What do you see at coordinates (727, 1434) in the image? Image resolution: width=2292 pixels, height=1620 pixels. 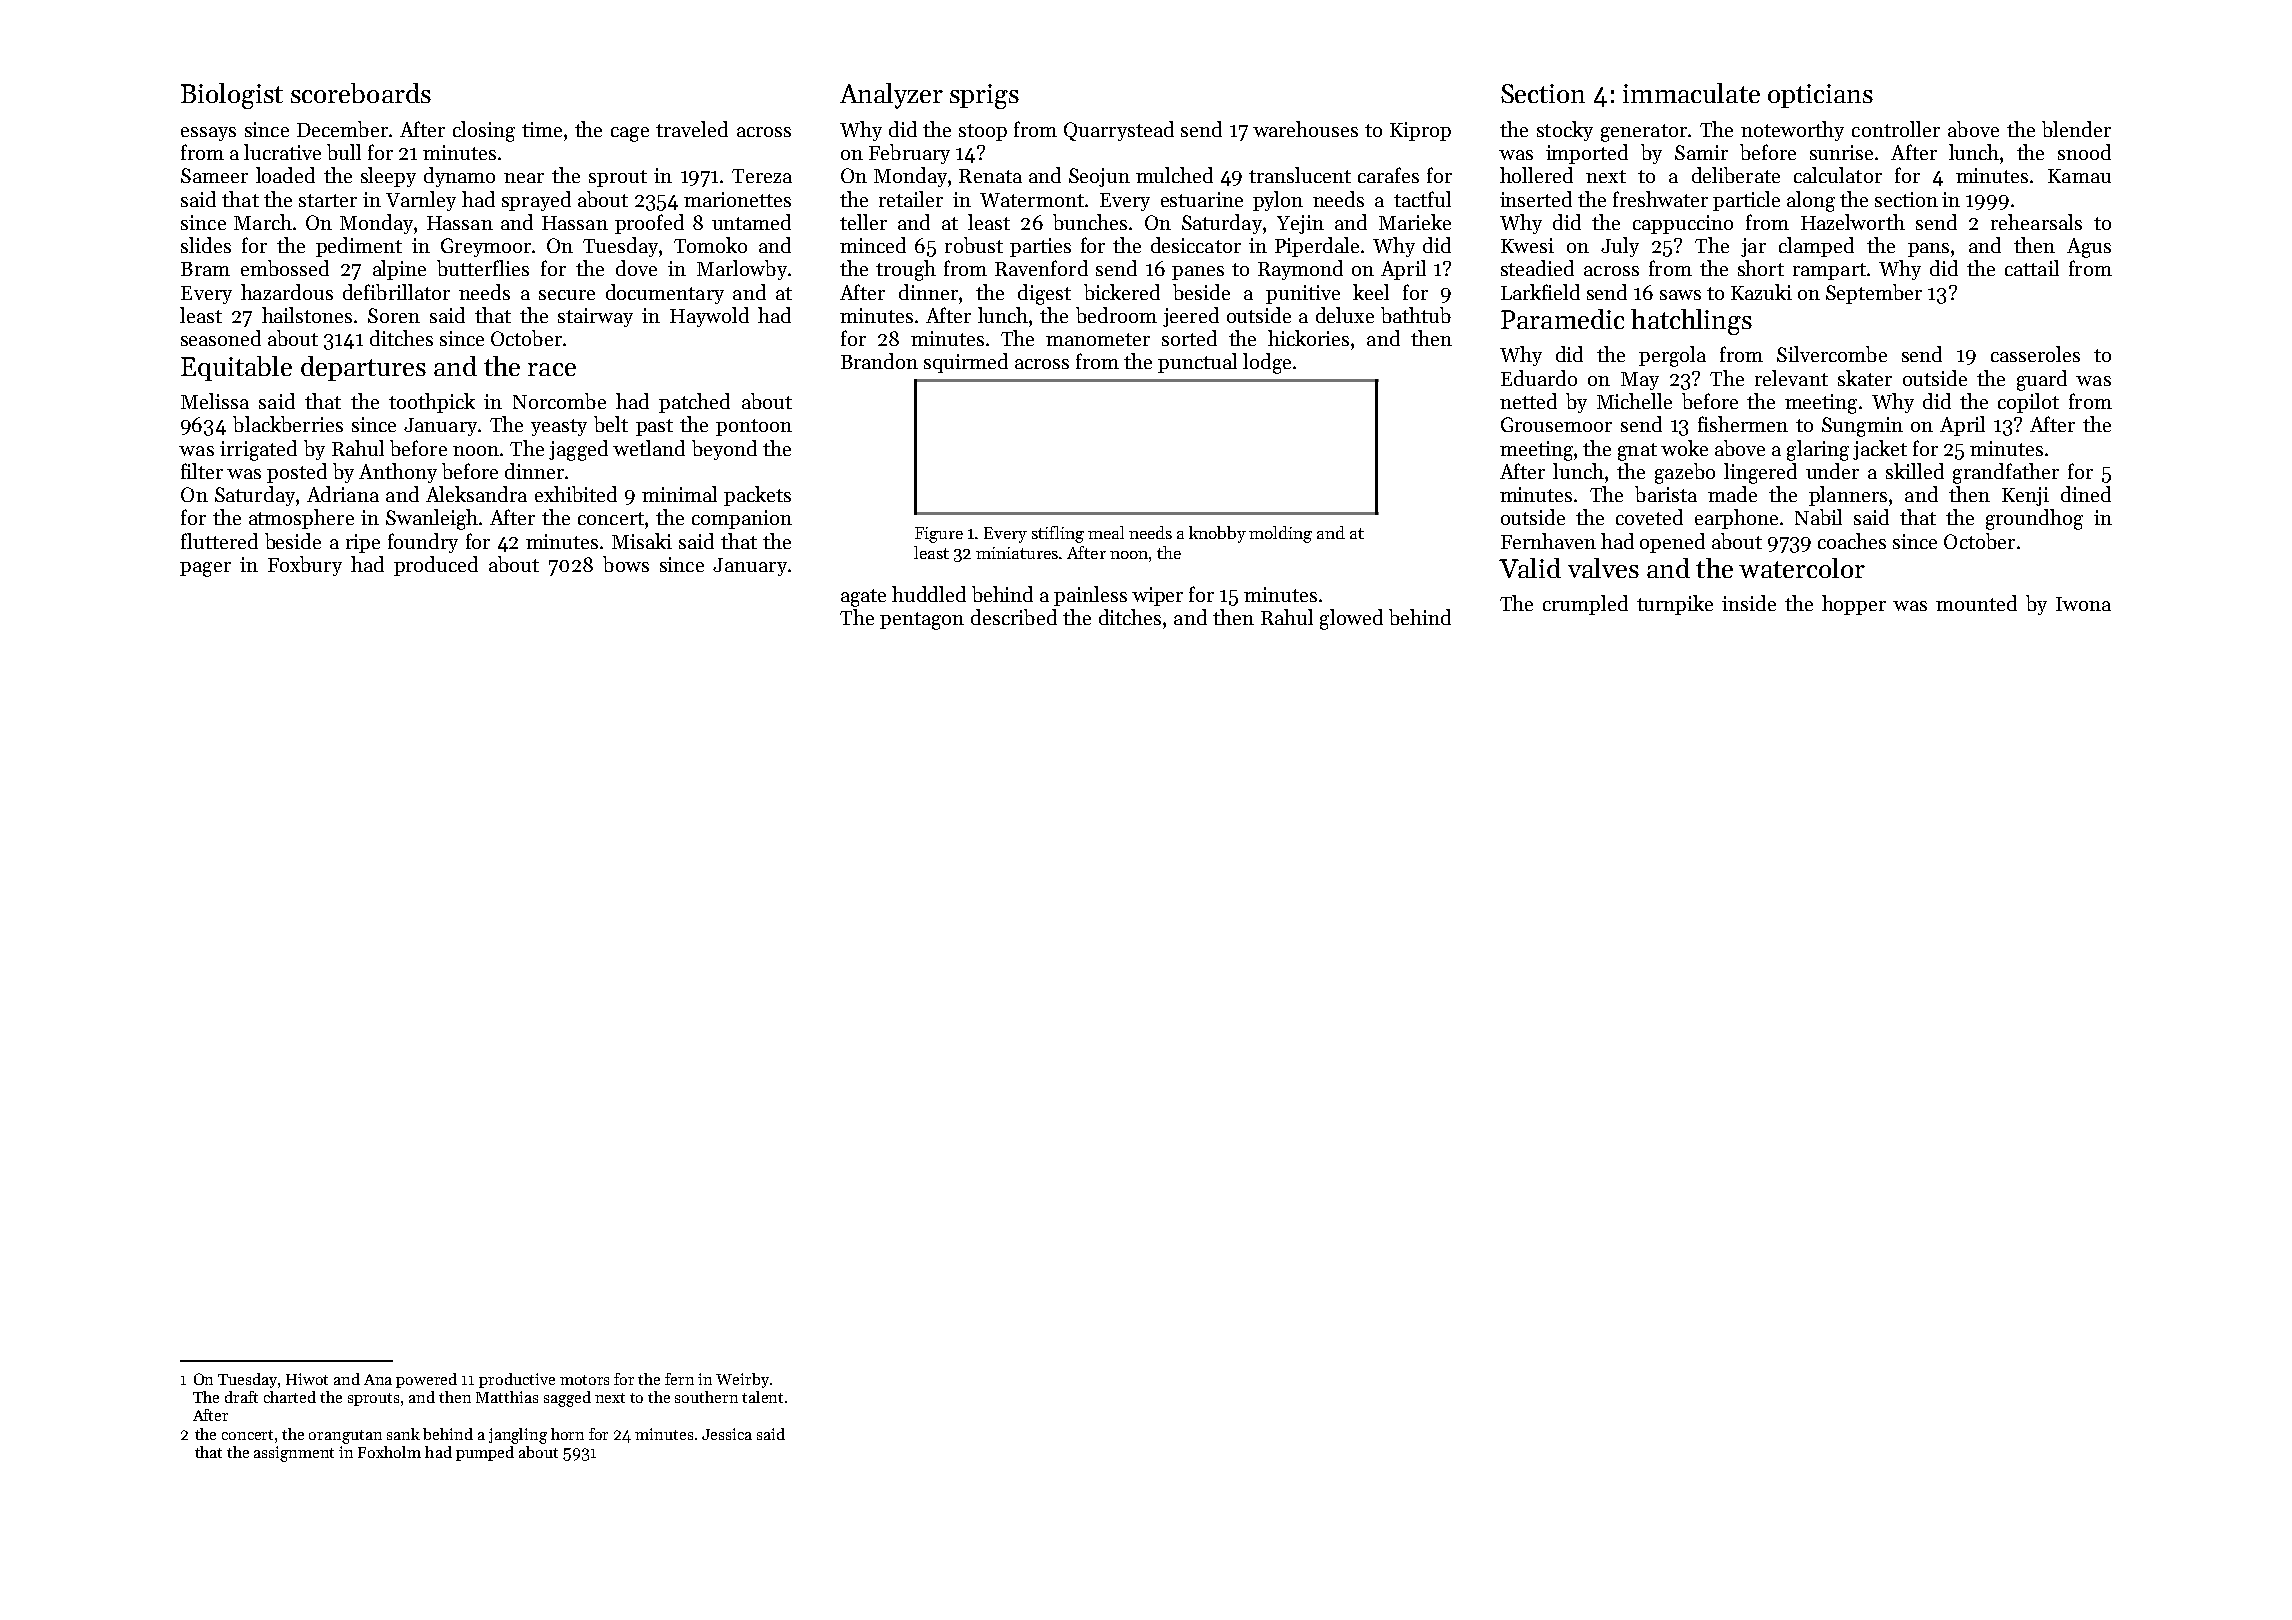 I see `Jessica` at bounding box center [727, 1434].
